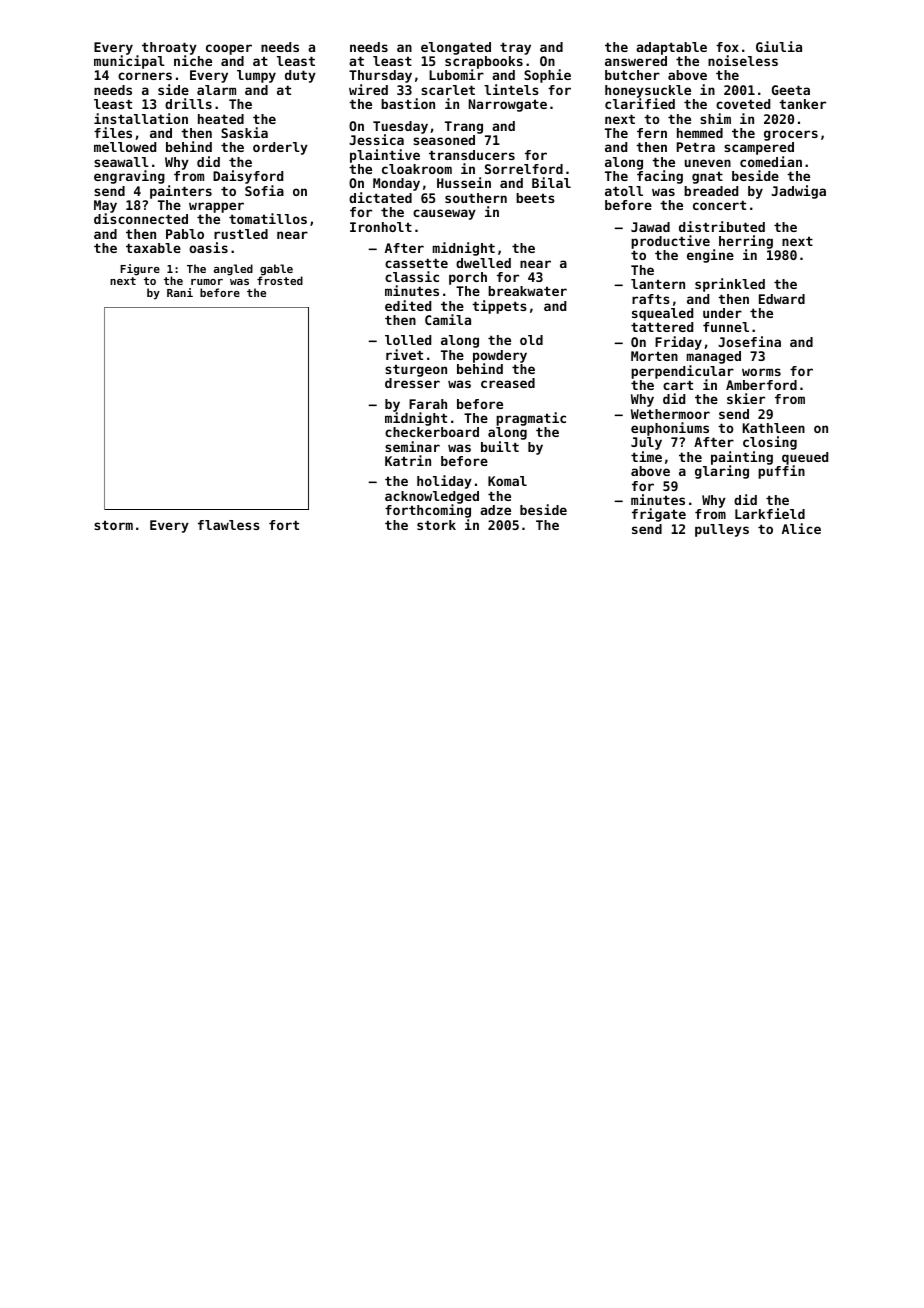  Describe the element at coordinates (761, 372) in the screenshot. I see `worms` at that location.
